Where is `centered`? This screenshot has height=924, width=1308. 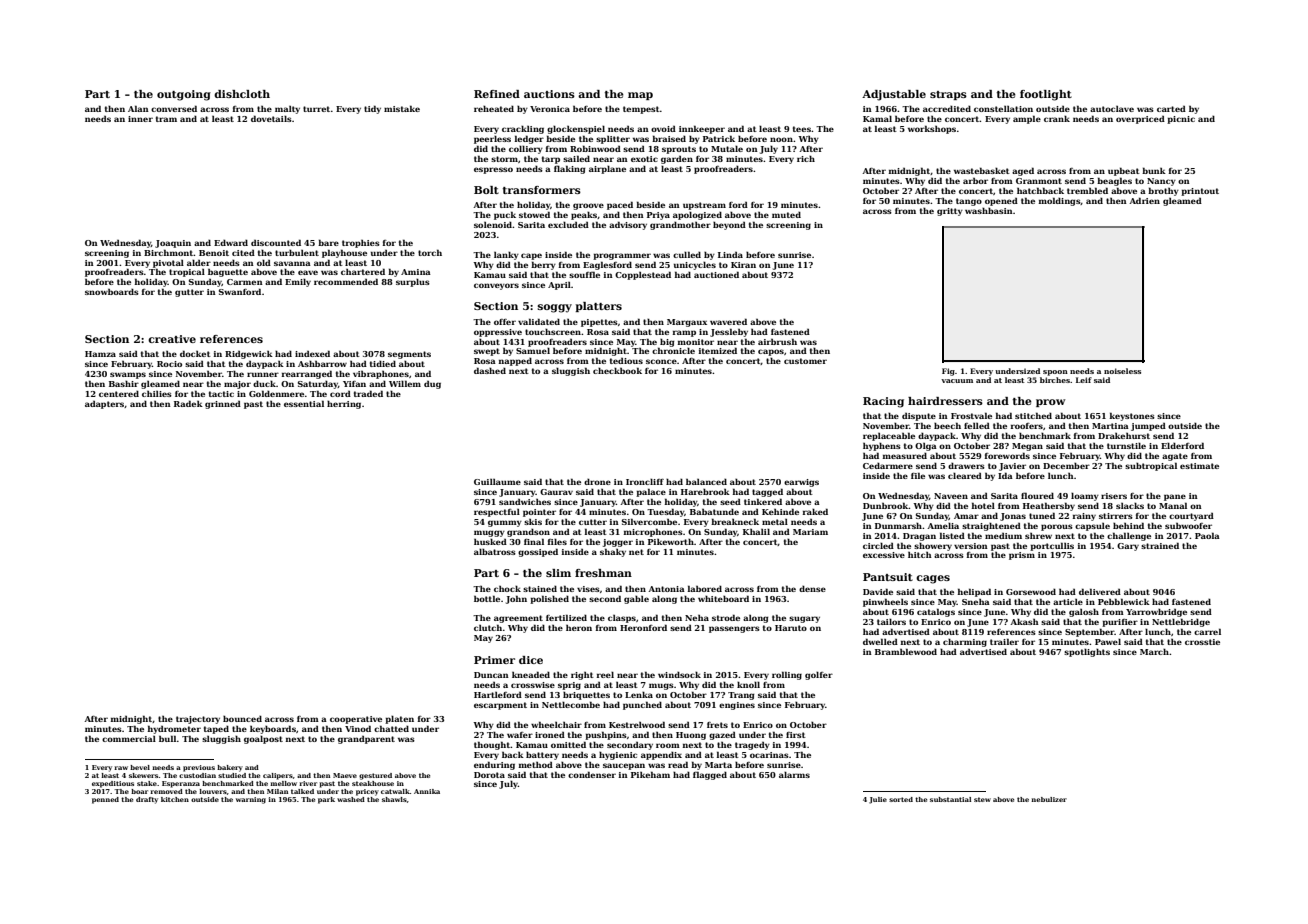
centered is located at coordinates (119, 393).
